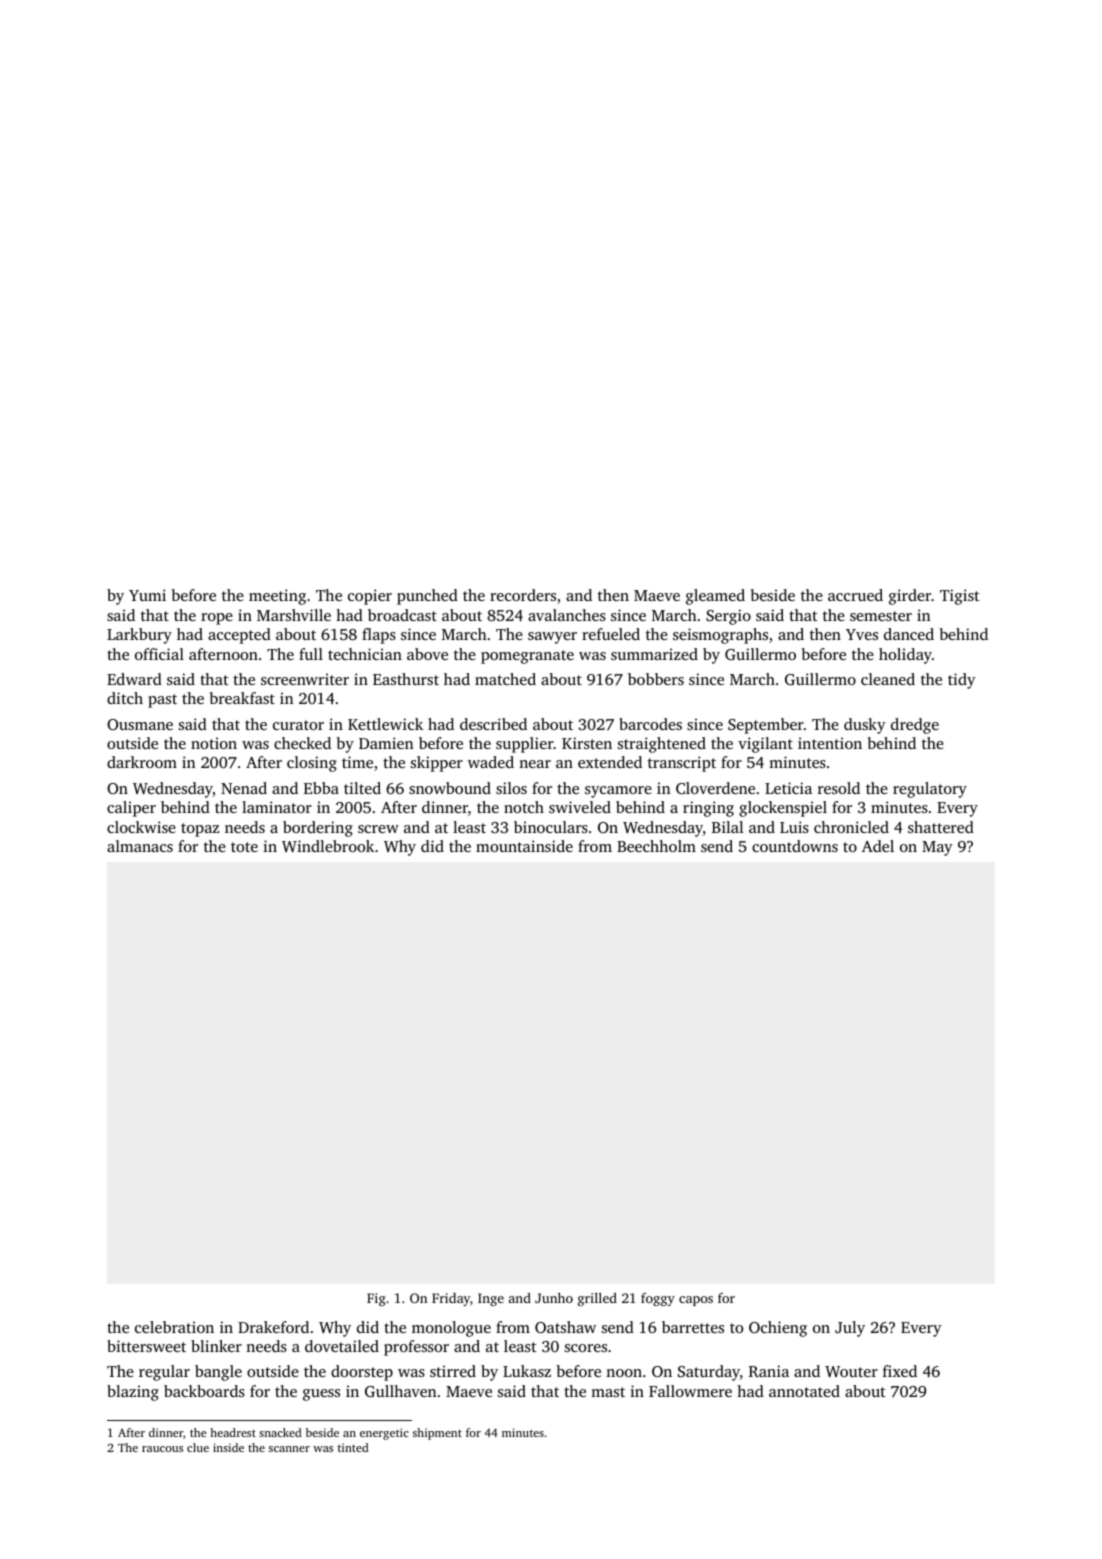  Describe the element at coordinates (900, 1371) in the image. I see `fixed` at that location.
